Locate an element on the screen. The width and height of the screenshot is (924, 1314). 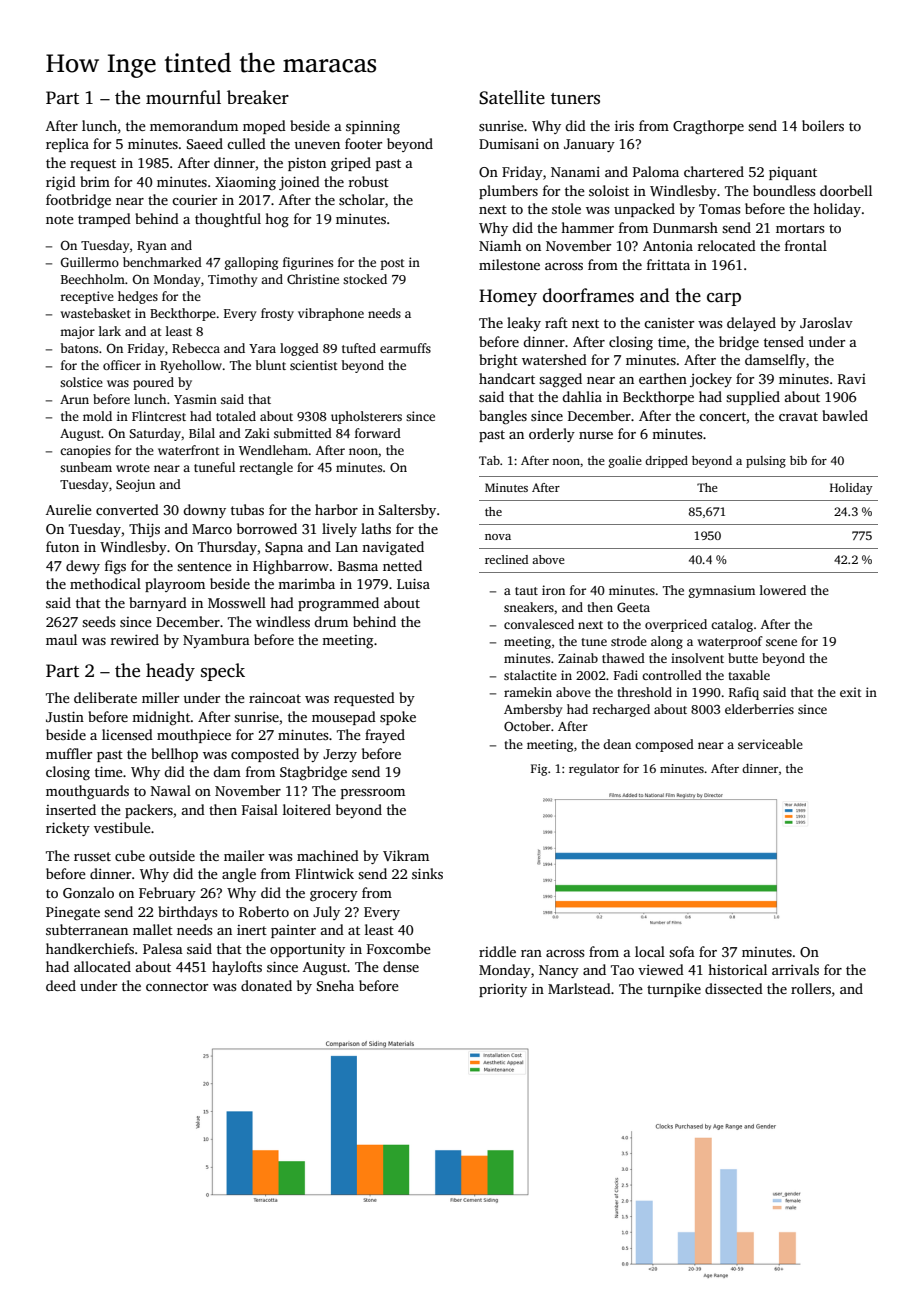
canister is located at coordinates (669, 323).
